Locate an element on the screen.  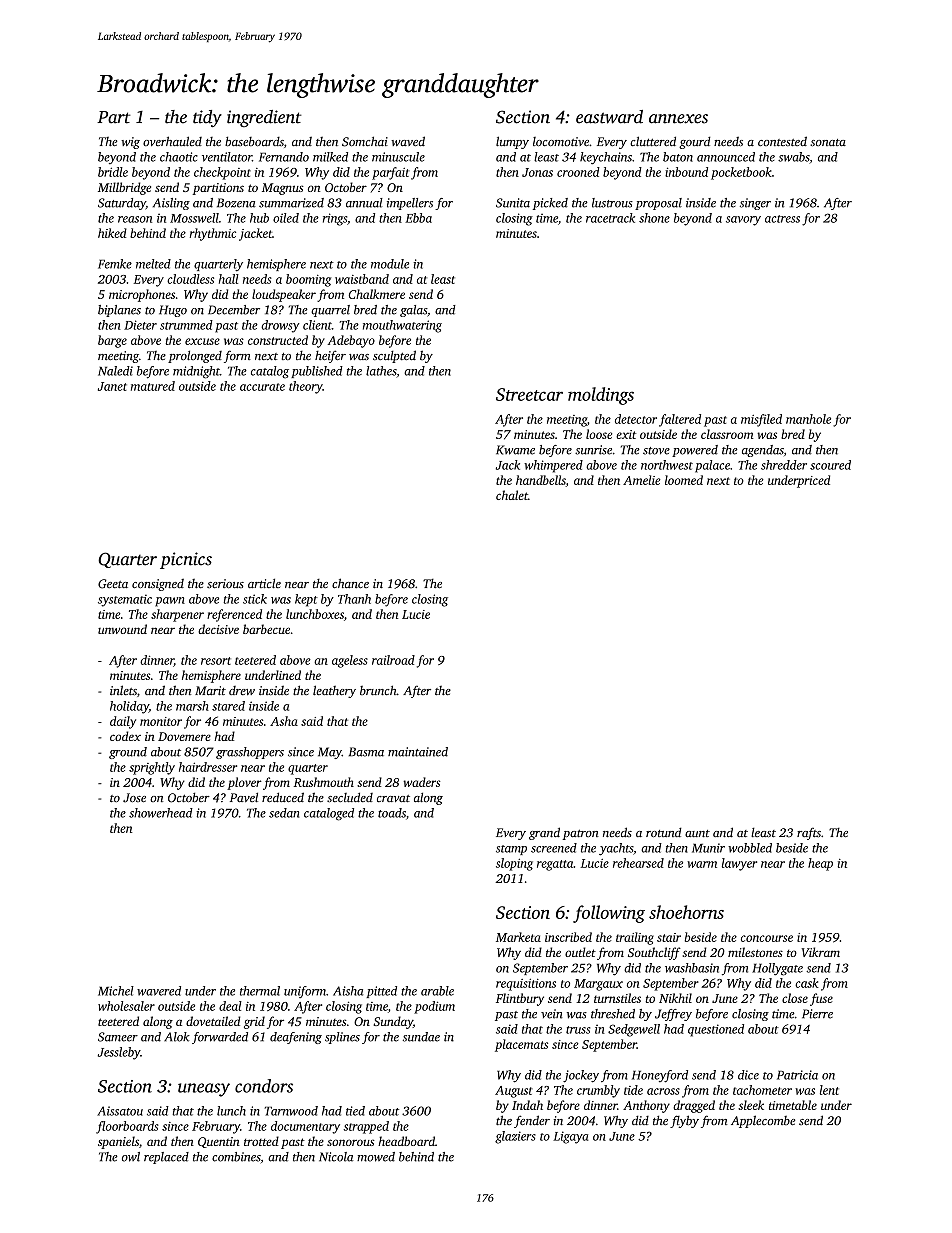
chaotic is located at coordinates (179, 157).
